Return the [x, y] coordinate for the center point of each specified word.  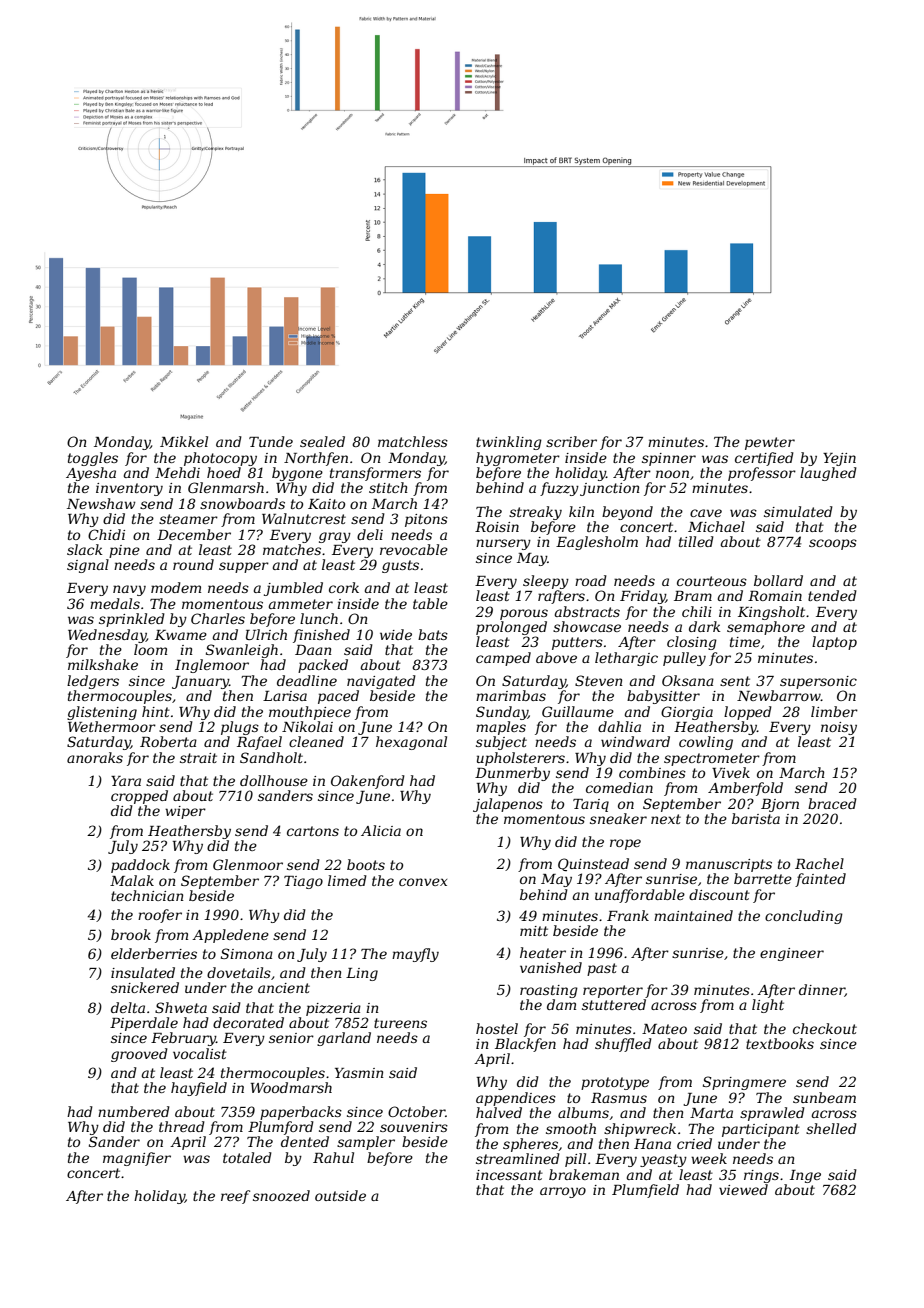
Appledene [230, 936]
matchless [413, 441]
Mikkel [184, 441]
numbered [134, 1111]
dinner [822, 990]
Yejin [839, 459]
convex [423, 882]
